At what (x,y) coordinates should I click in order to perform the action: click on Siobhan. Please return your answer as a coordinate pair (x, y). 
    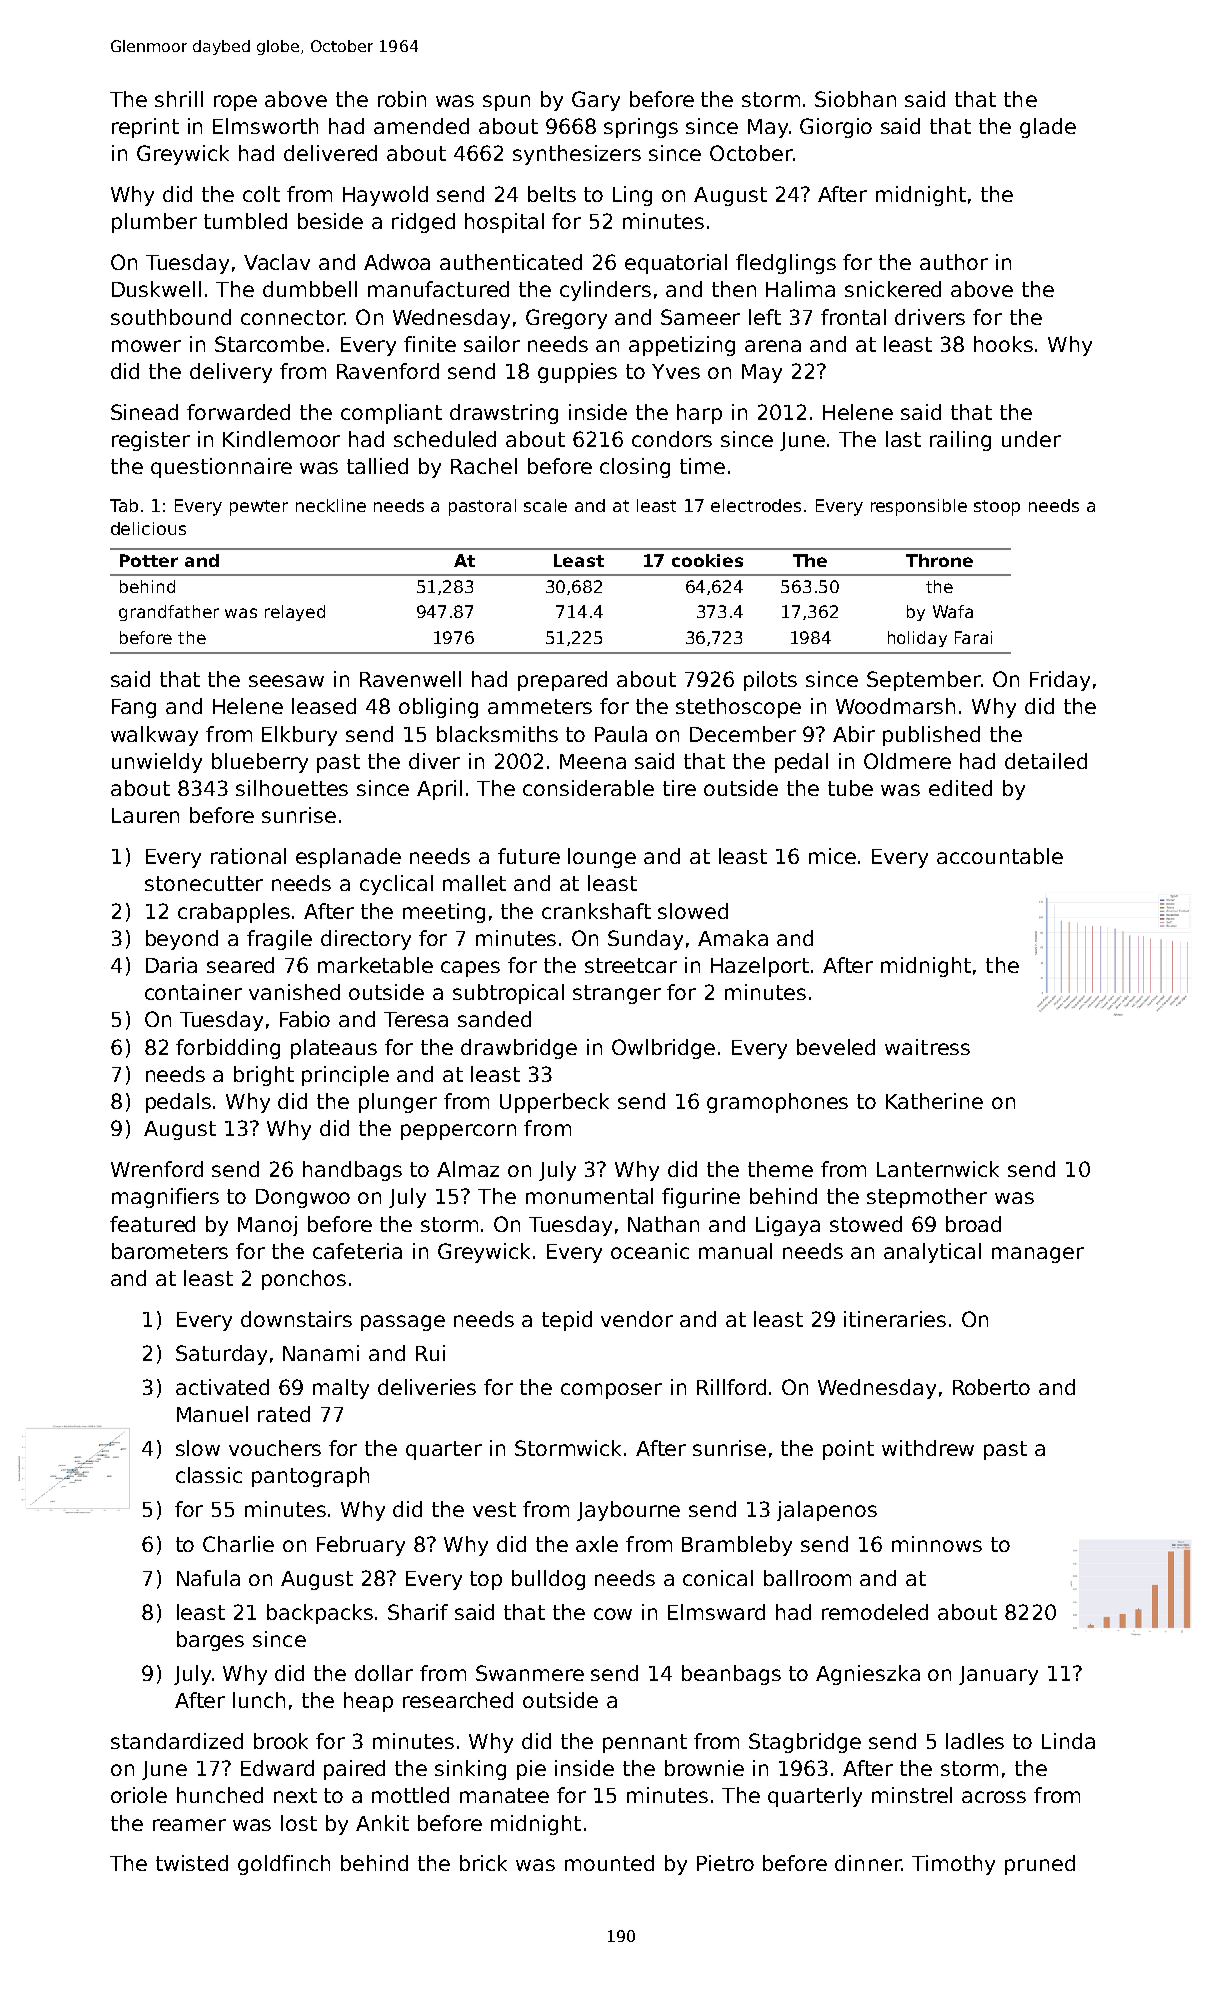
    Looking at the image, I should click on (855, 99).
